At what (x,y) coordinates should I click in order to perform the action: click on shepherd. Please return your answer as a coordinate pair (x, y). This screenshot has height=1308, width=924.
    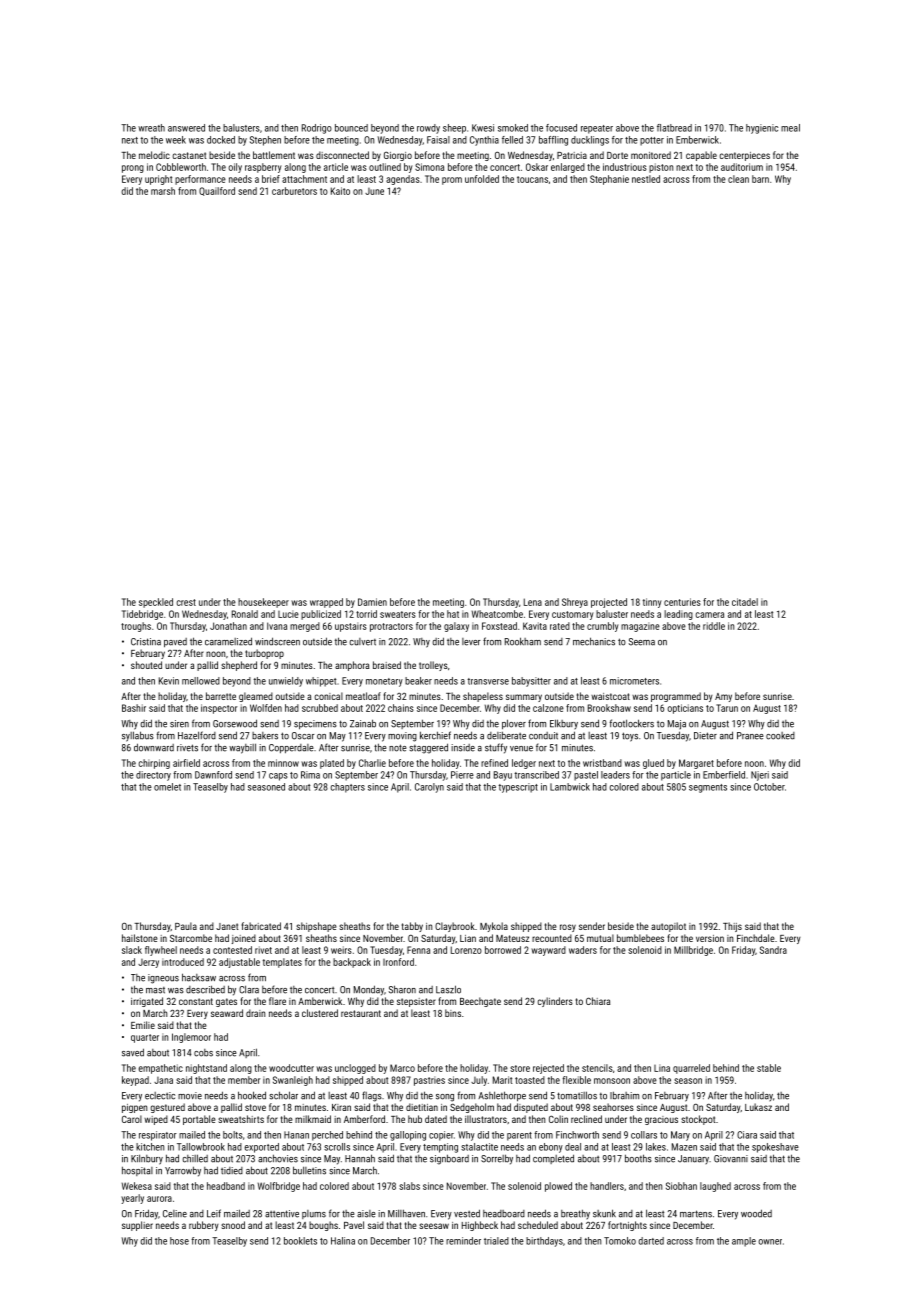
    Looking at the image, I should click on (239, 666).
